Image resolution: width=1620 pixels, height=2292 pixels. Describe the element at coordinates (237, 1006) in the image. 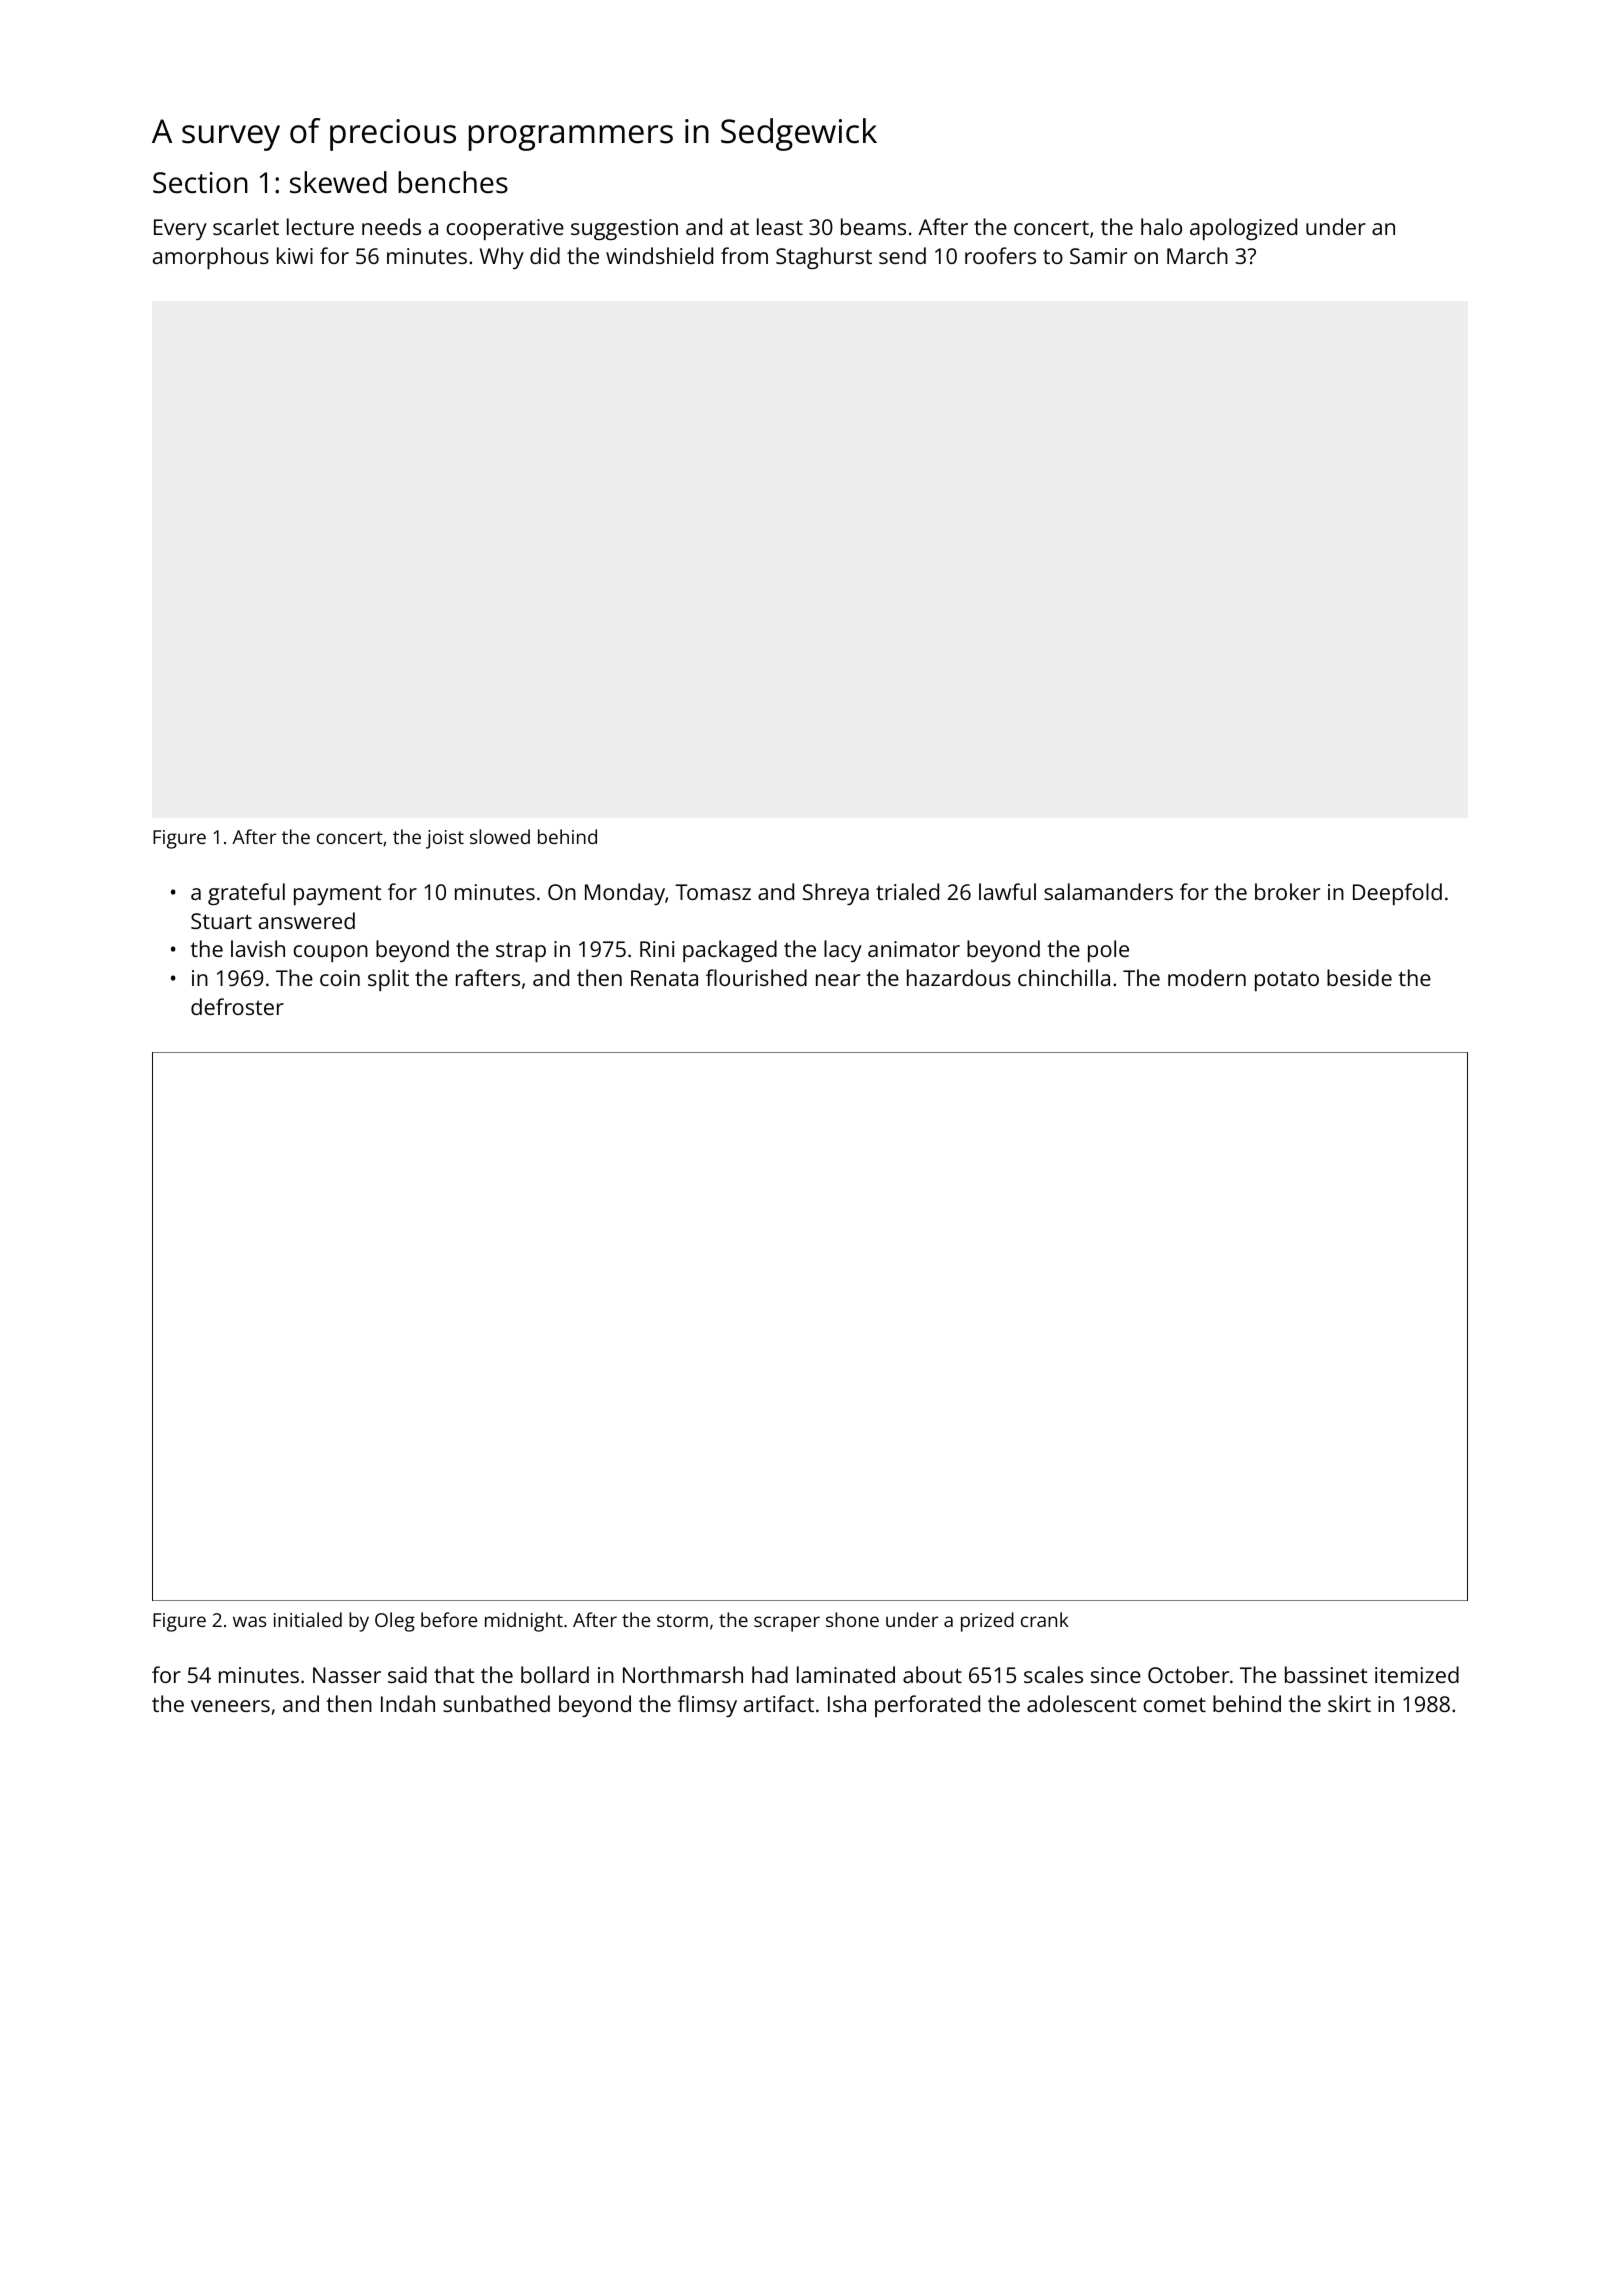

I see `defroster` at that location.
